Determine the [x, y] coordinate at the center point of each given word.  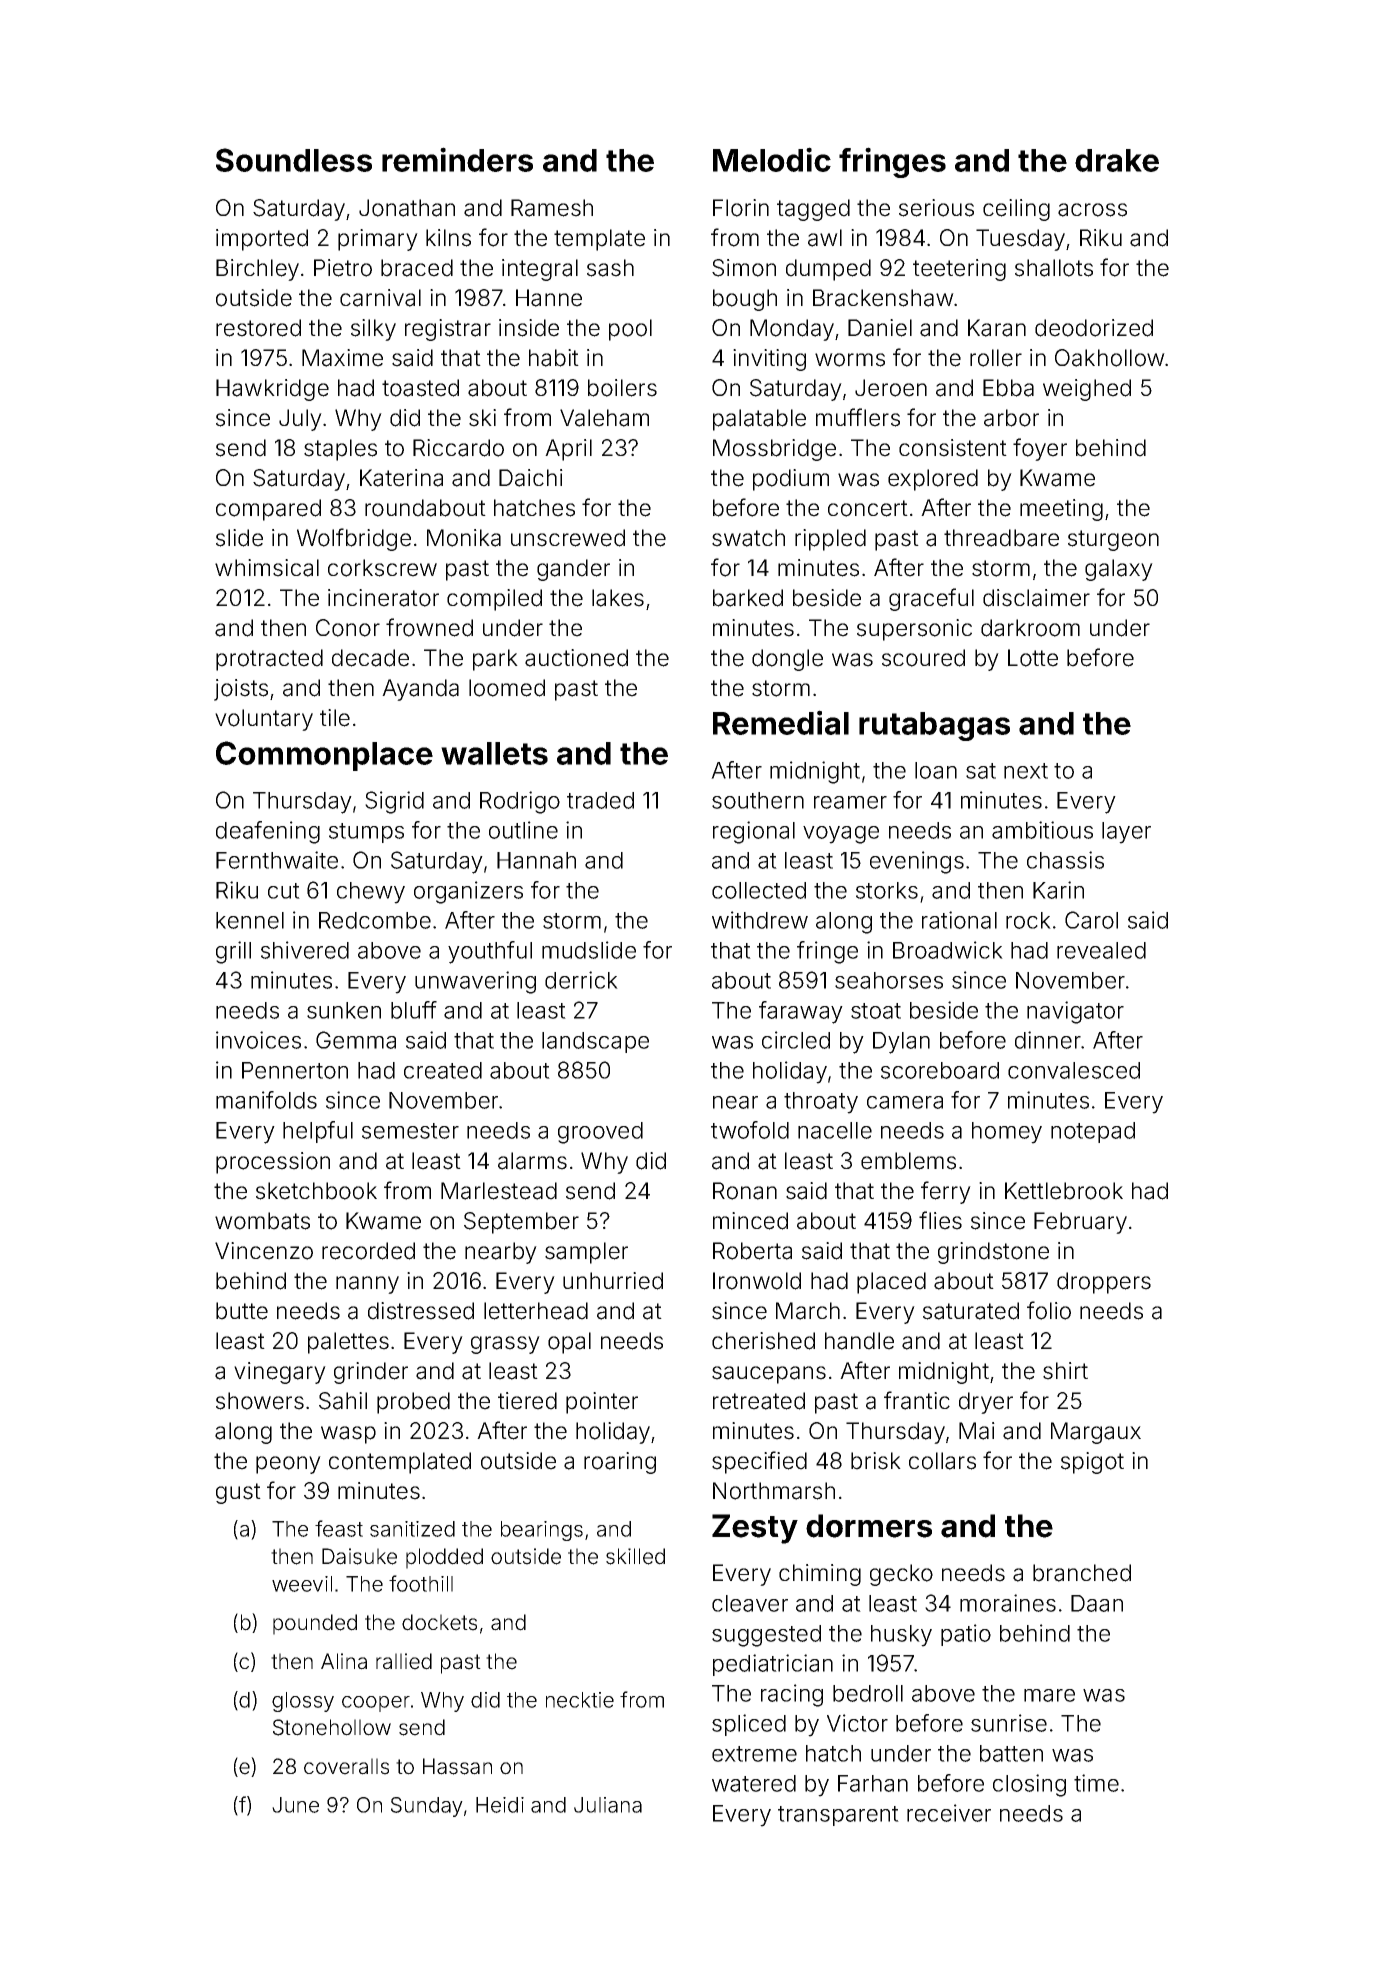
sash [610, 268]
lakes [618, 598]
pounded [315, 1624]
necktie [580, 1700]
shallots [1054, 268]
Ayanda [420, 690]
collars [942, 1461]
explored [933, 480]
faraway [801, 1012]
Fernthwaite [277, 860]
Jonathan [407, 208]
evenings [917, 862]
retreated [759, 1401]
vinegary [280, 1373]
